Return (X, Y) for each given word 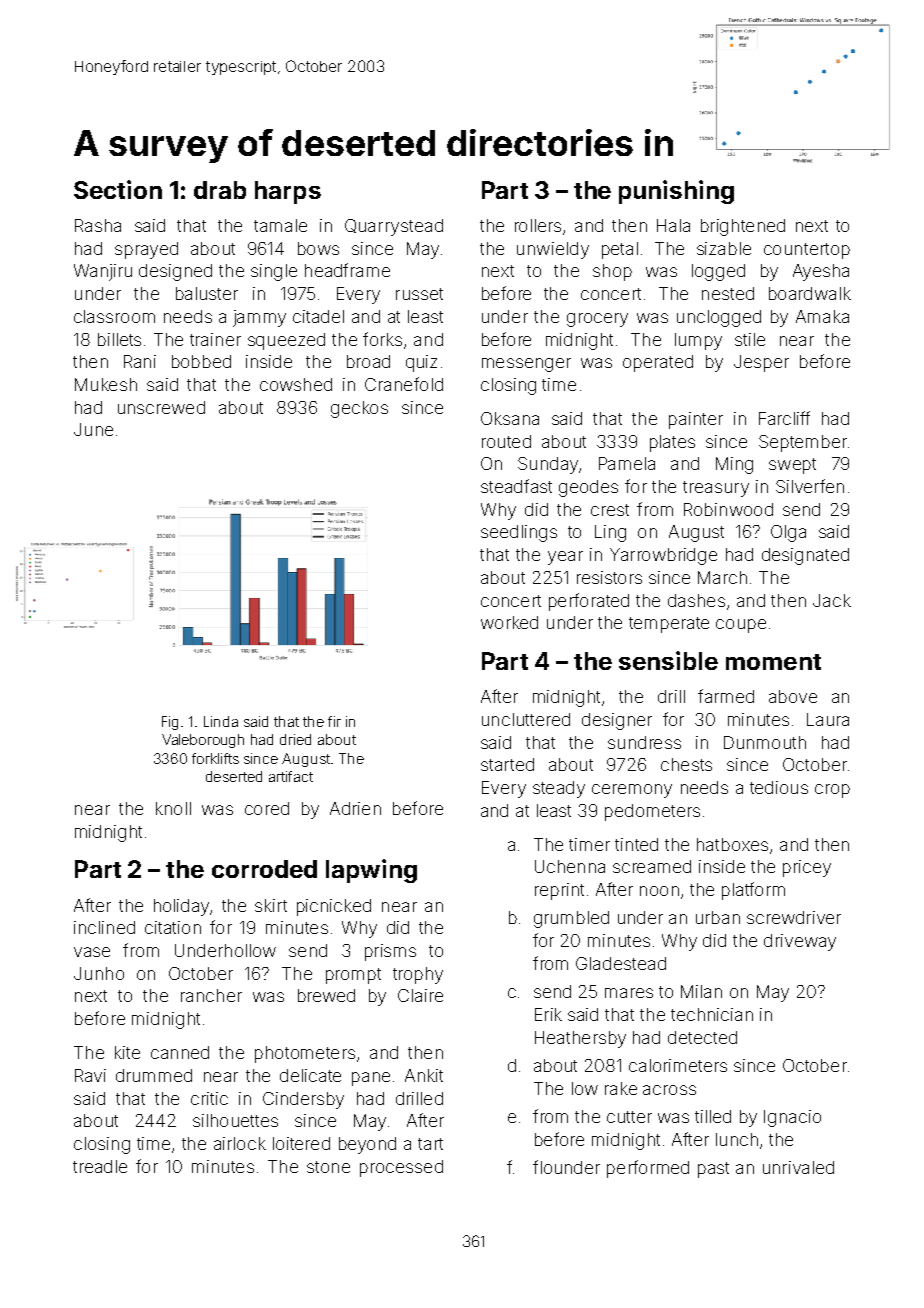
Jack (832, 600)
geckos (359, 409)
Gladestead (621, 963)
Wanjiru (103, 272)
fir (334, 721)
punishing (676, 192)
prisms (390, 952)
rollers (538, 225)
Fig (170, 723)
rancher (211, 995)
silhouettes (235, 1120)
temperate (669, 625)
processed (401, 1168)
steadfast (516, 486)
